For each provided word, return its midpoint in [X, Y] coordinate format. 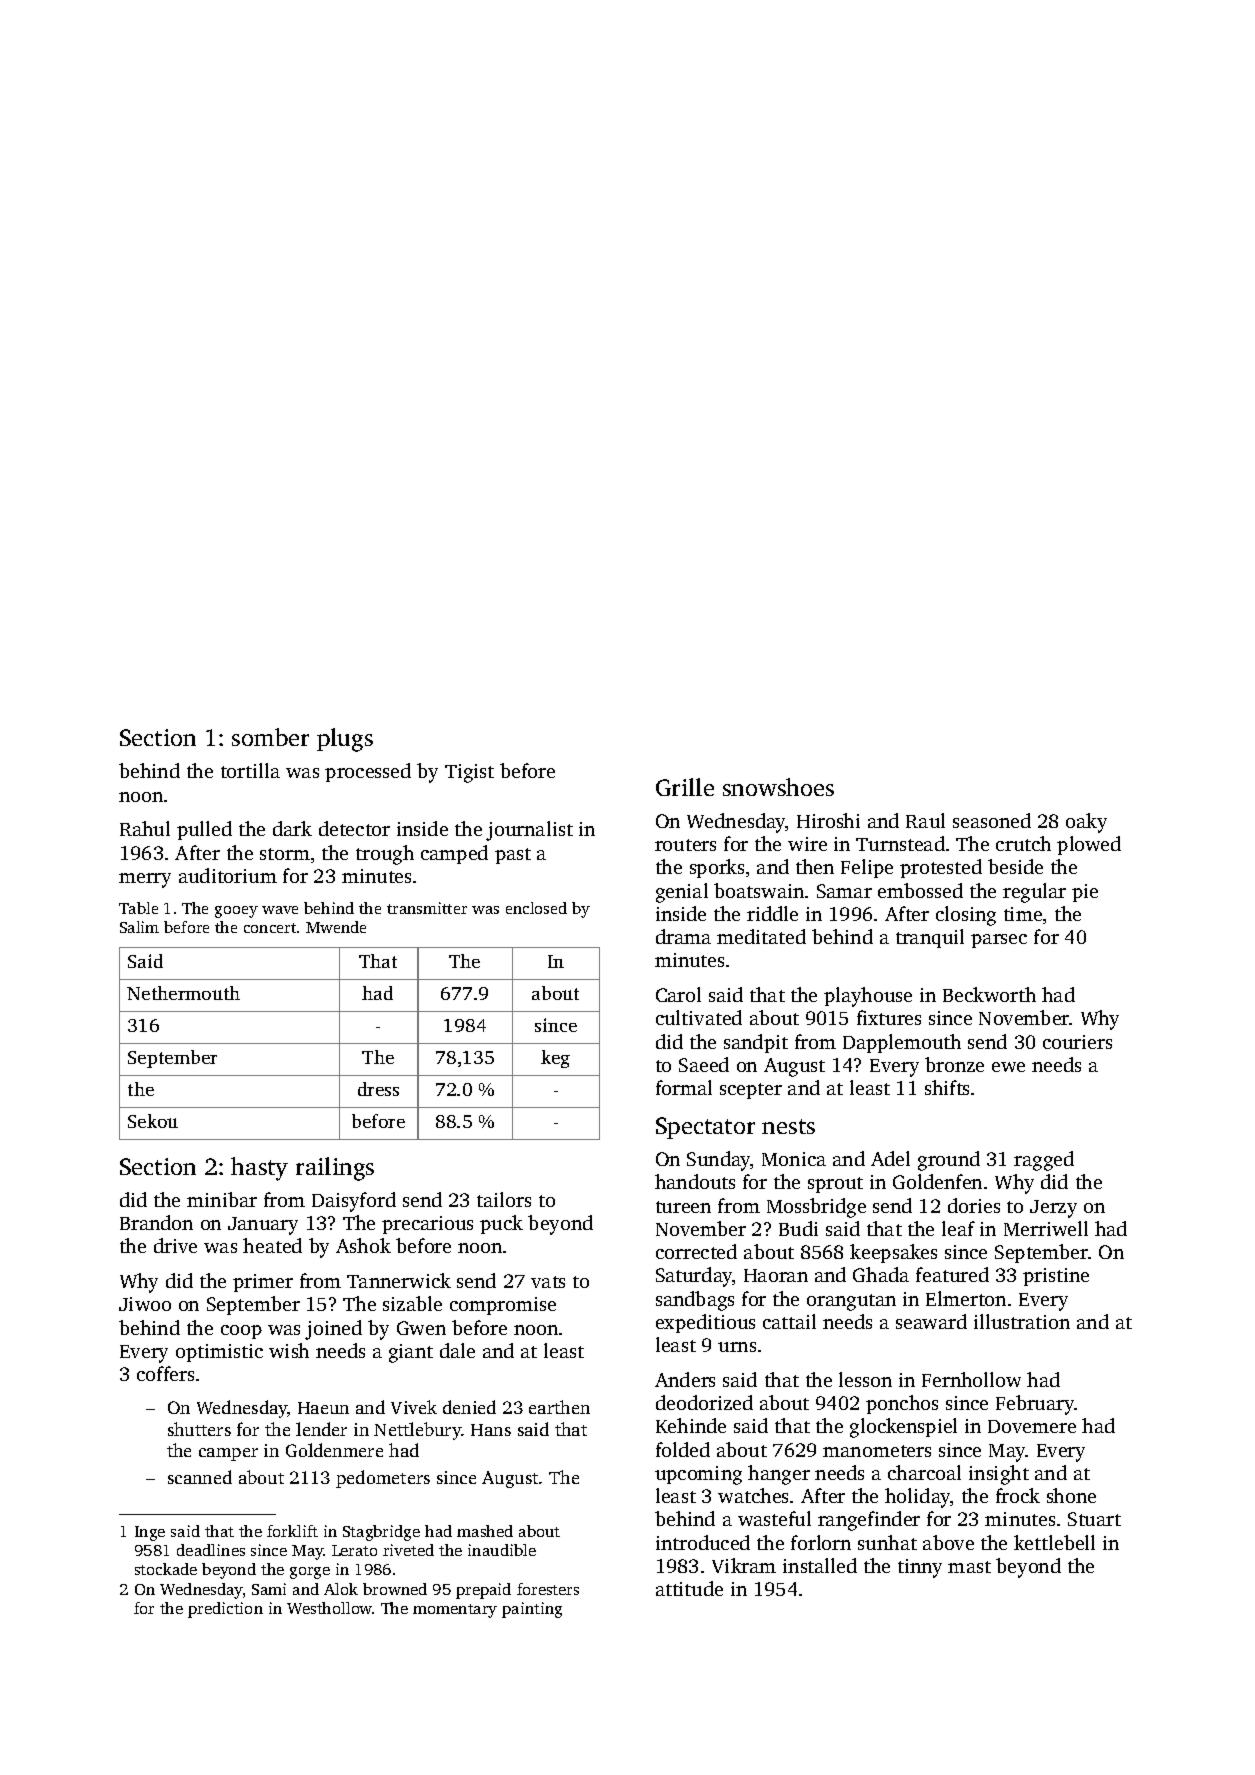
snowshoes [778, 787]
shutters [199, 1429]
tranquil [930, 938]
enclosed [536, 908]
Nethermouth [183, 993]
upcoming [698, 1475]
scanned [200, 1477]
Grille [685, 787]
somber [270, 737]
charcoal [924, 1472]
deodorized [704, 1402]
